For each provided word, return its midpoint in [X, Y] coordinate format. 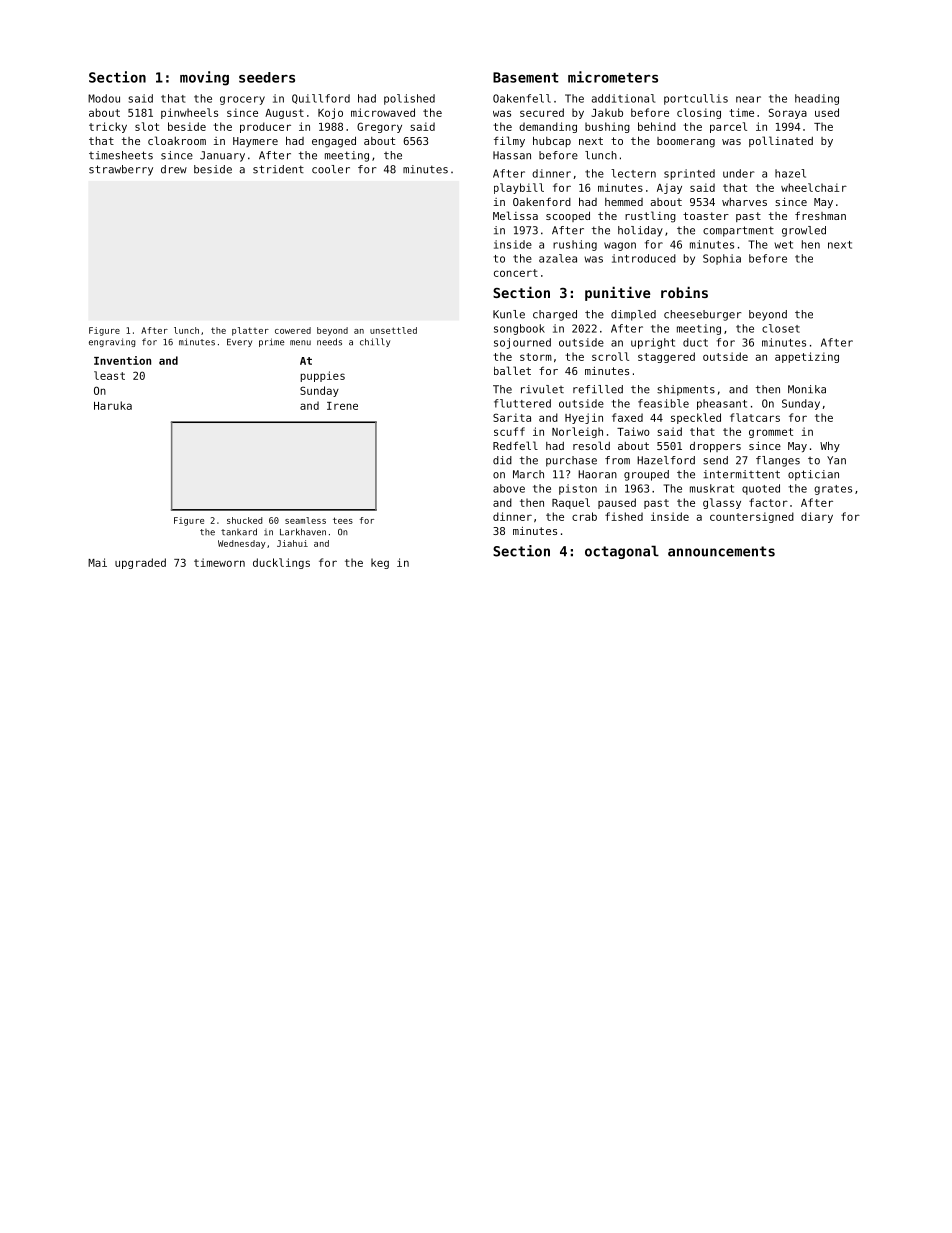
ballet [512, 370]
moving [204, 78]
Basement [526, 77]
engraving [112, 342]
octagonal [622, 552]
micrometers [613, 77]
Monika [807, 389]
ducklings [281, 563]
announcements [721, 551]
